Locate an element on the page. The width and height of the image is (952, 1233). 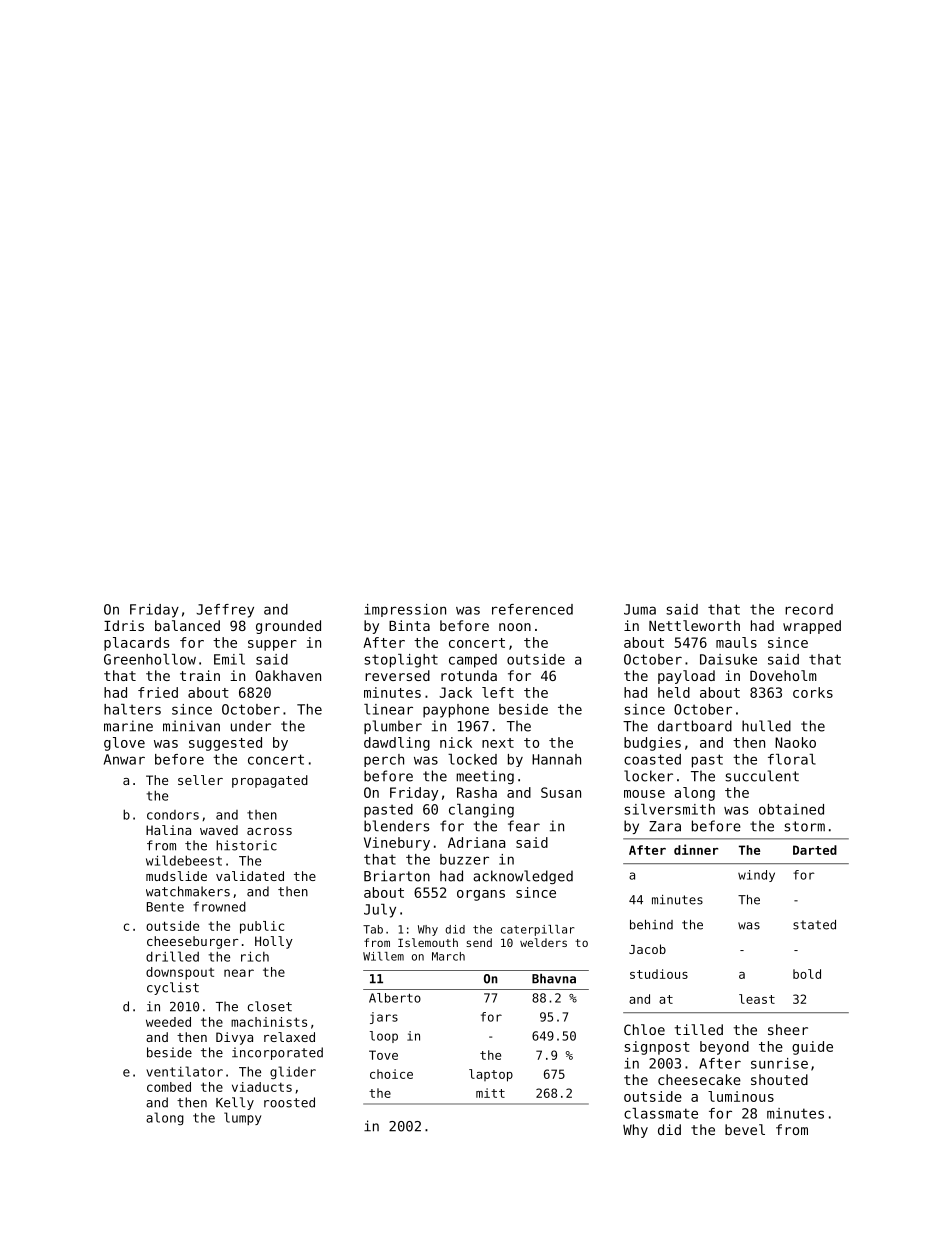
locker is located at coordinates (648, 776).
